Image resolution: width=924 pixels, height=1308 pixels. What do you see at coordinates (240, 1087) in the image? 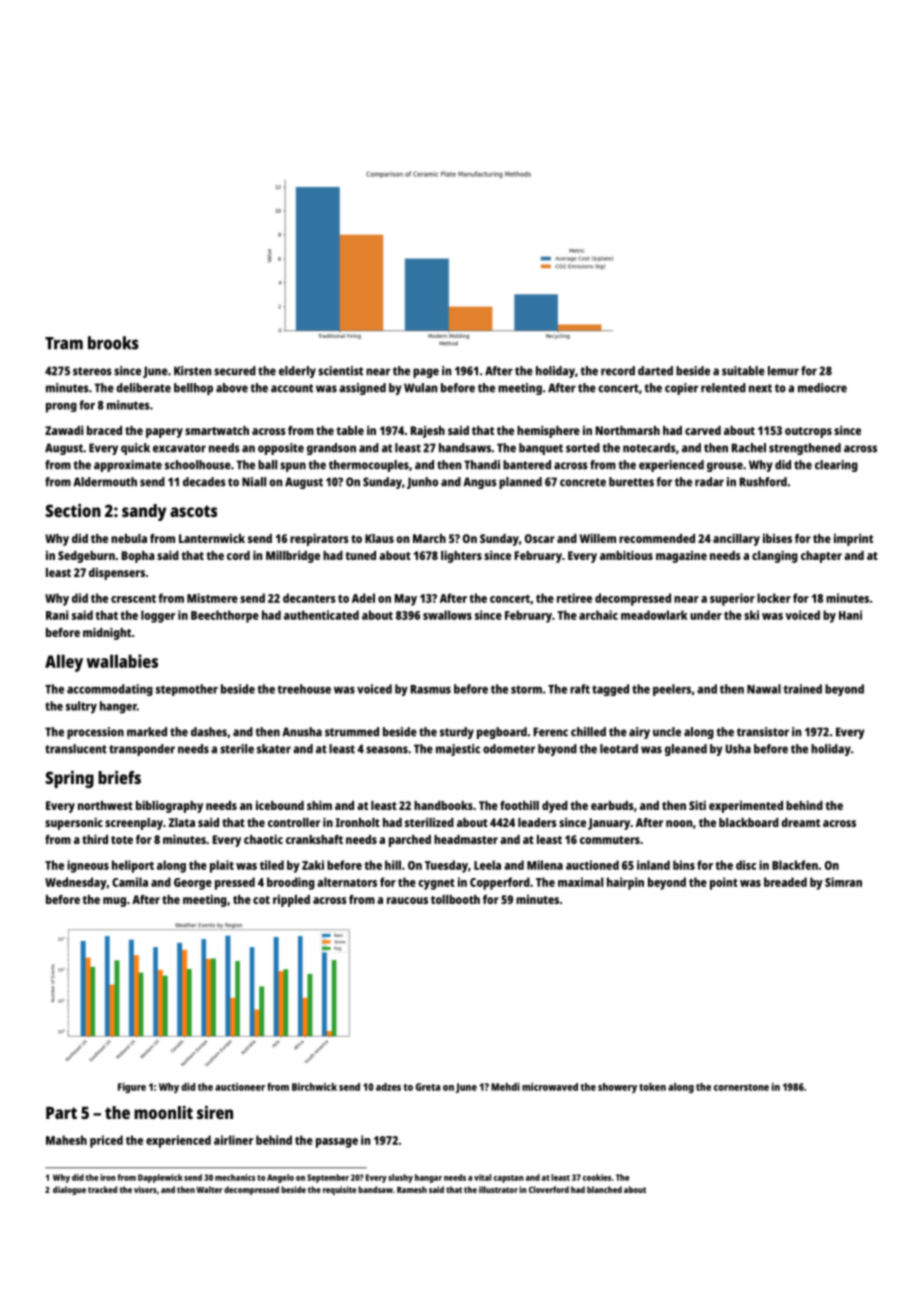
I see `auctioneer` at bounding box center [240, 1087].
